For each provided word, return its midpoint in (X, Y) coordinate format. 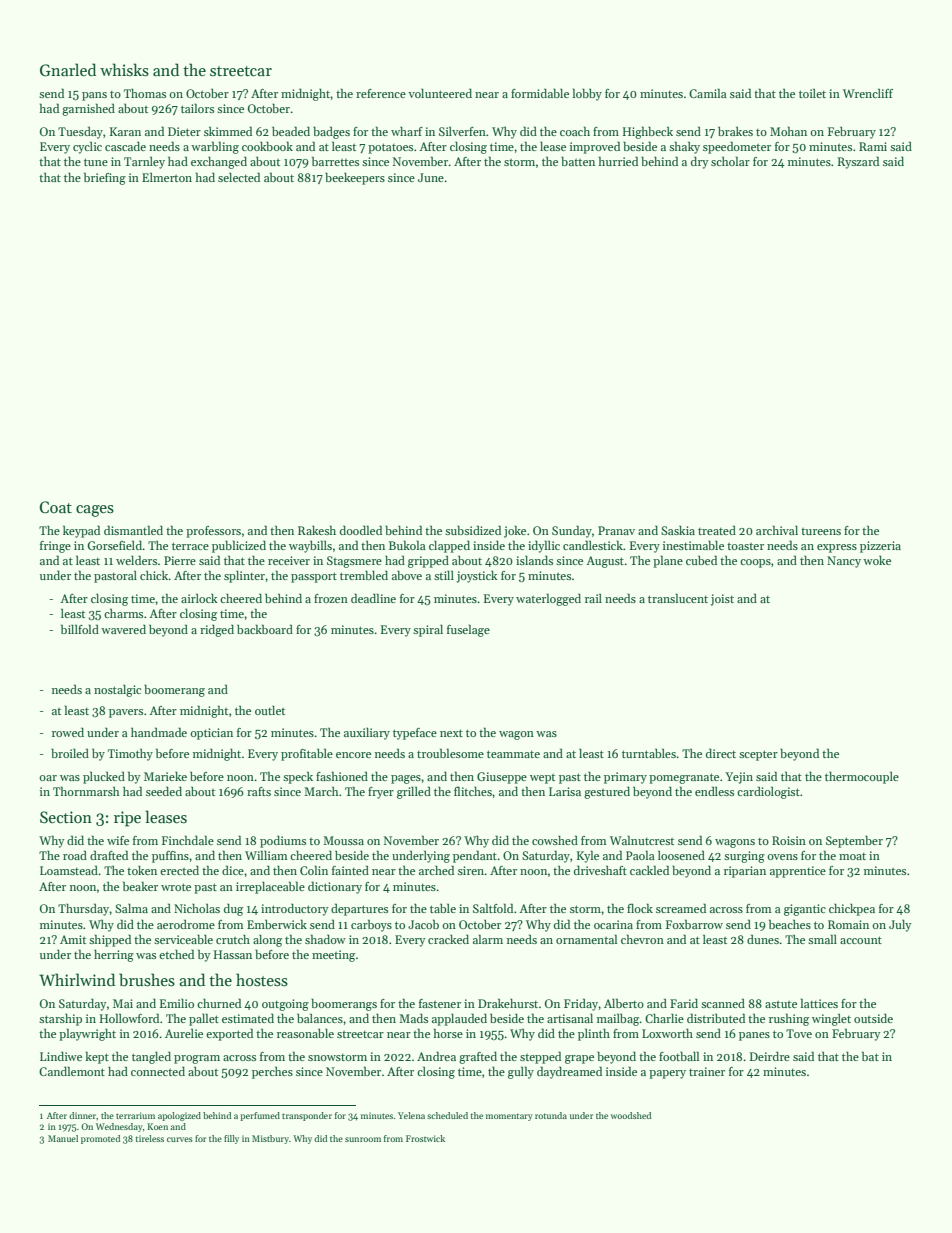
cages (95, 511)
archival (777, 530)
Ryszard (858, 162)
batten (578, 161)
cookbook (267, 146)
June (431, 177)
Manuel (63, 1138)
